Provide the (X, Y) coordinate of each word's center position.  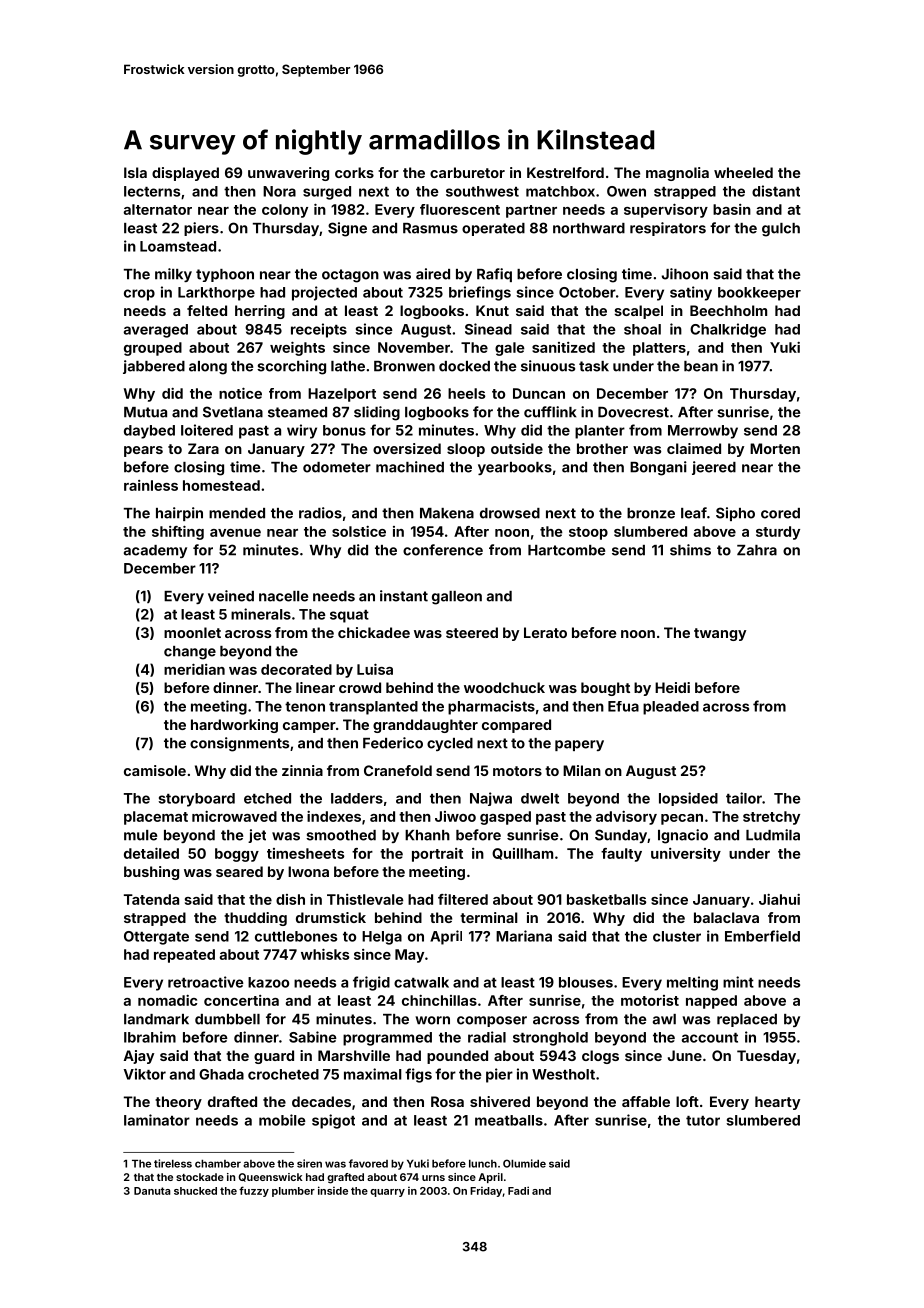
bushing (151, 873)
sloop (466, 450)
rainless (151, 485)
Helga (382, 938)
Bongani (658, 468)
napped (711, 1002)
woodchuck (504, 687)
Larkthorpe (216, 294)
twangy (720, 634)
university (686, 855)
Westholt (563, 1074)
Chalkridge (728, 330)
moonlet (192, 632)
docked (464, 366)
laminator (157, 1120)
